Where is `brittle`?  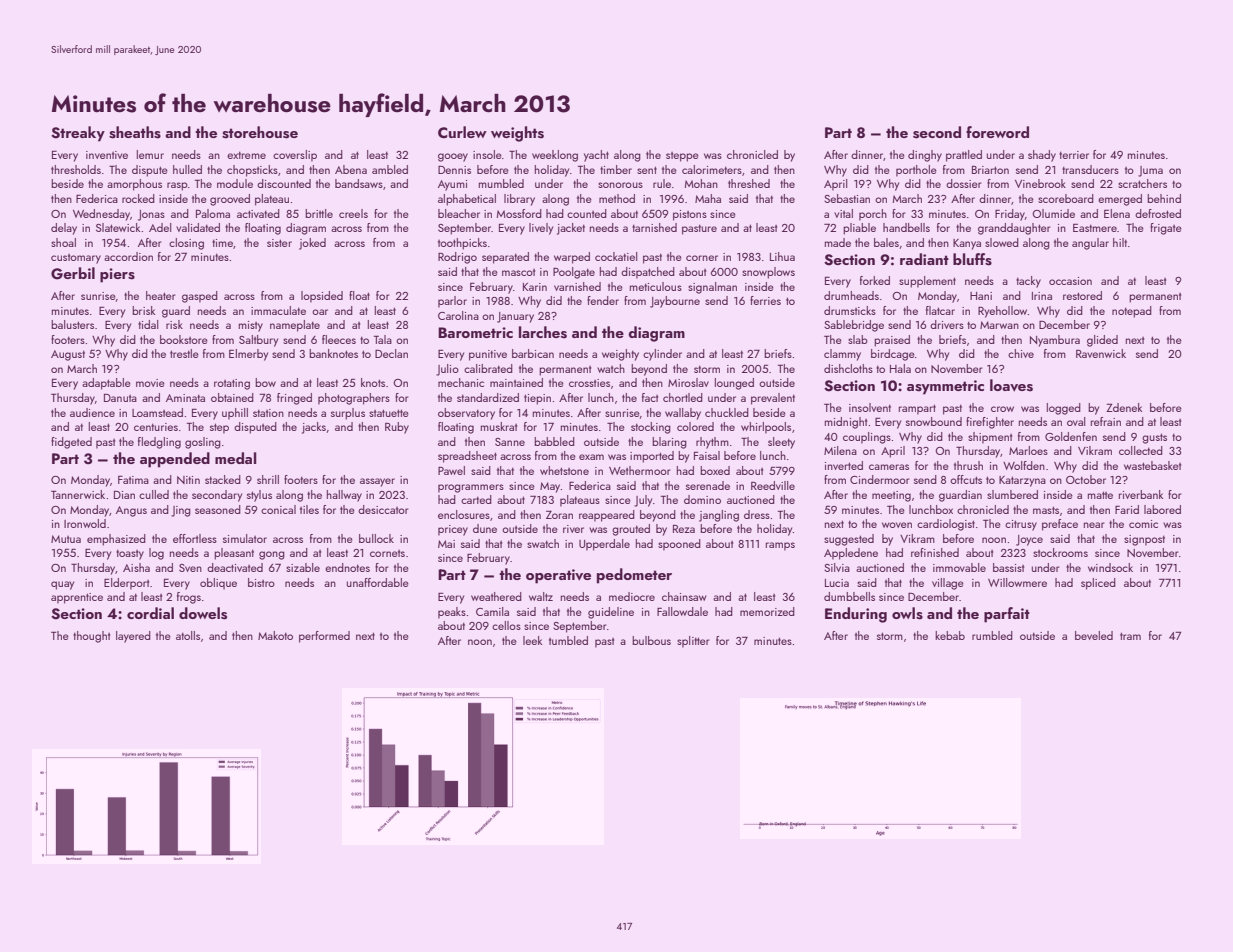
brittle is located at coordinates (319, 213).
